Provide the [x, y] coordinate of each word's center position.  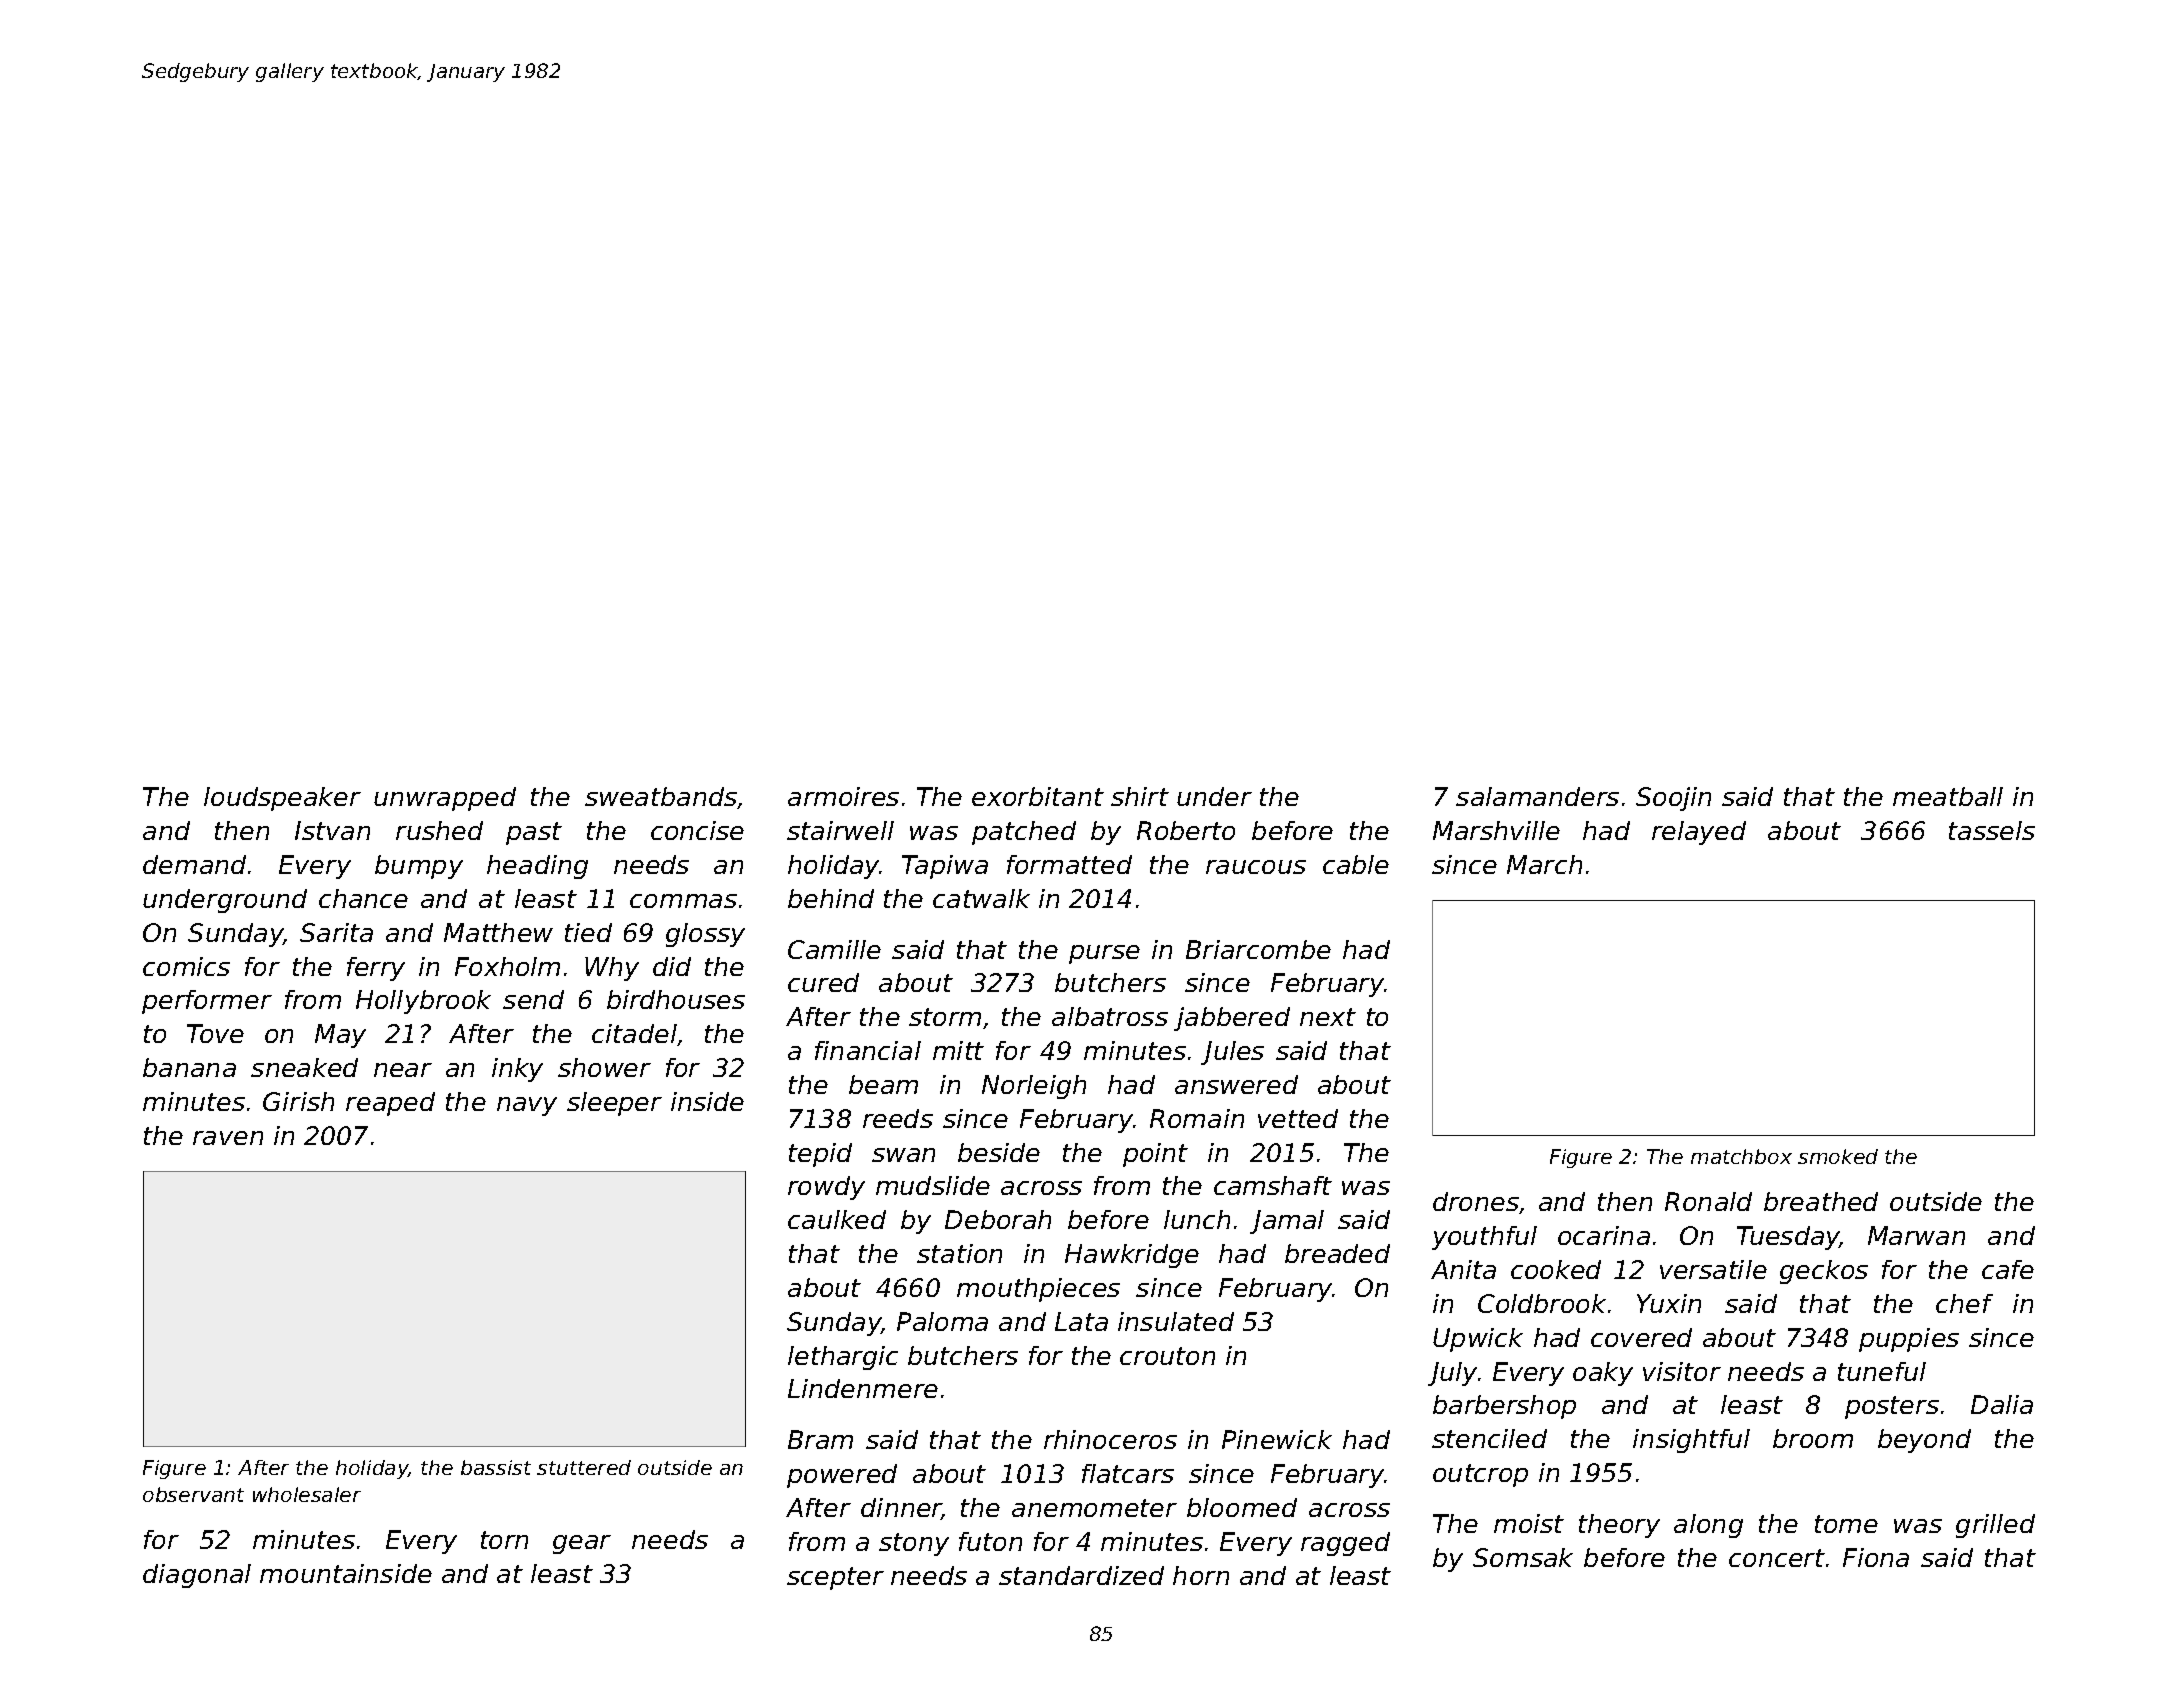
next [1328, 1017]
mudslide [933, 1185]
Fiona [1876, 1557]
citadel [634, 1033]
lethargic [843, 1358]
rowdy [826, 1188]
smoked [1838, 1156]
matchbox [1741, 1156]
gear [582, 1544]
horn [1201, 1575]
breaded [1337, 1253]
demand [194, 864]
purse [1104, 954]
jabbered [1232, 1019]
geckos [1824, 1272]
